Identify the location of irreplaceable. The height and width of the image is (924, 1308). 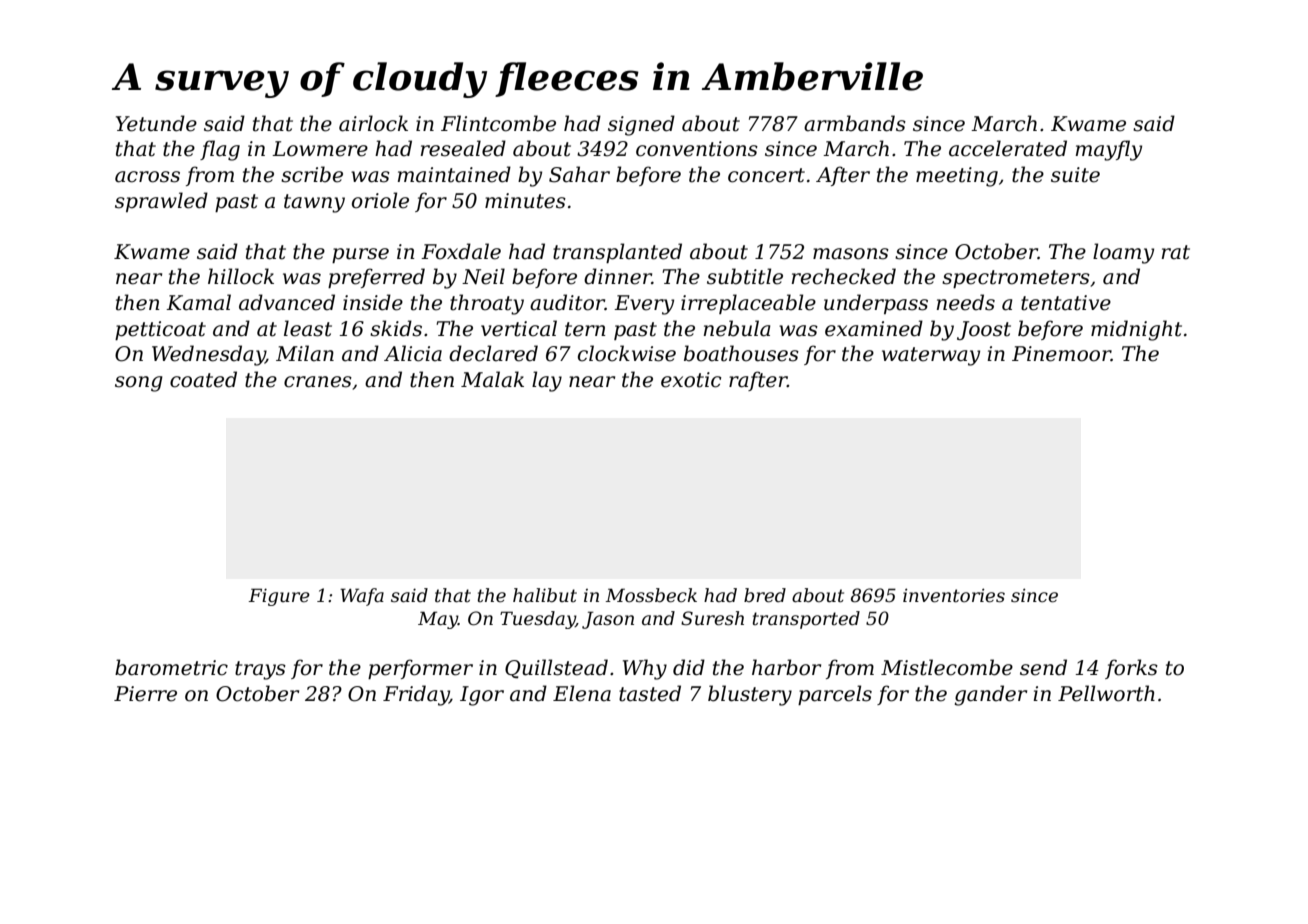
(748, 304).
